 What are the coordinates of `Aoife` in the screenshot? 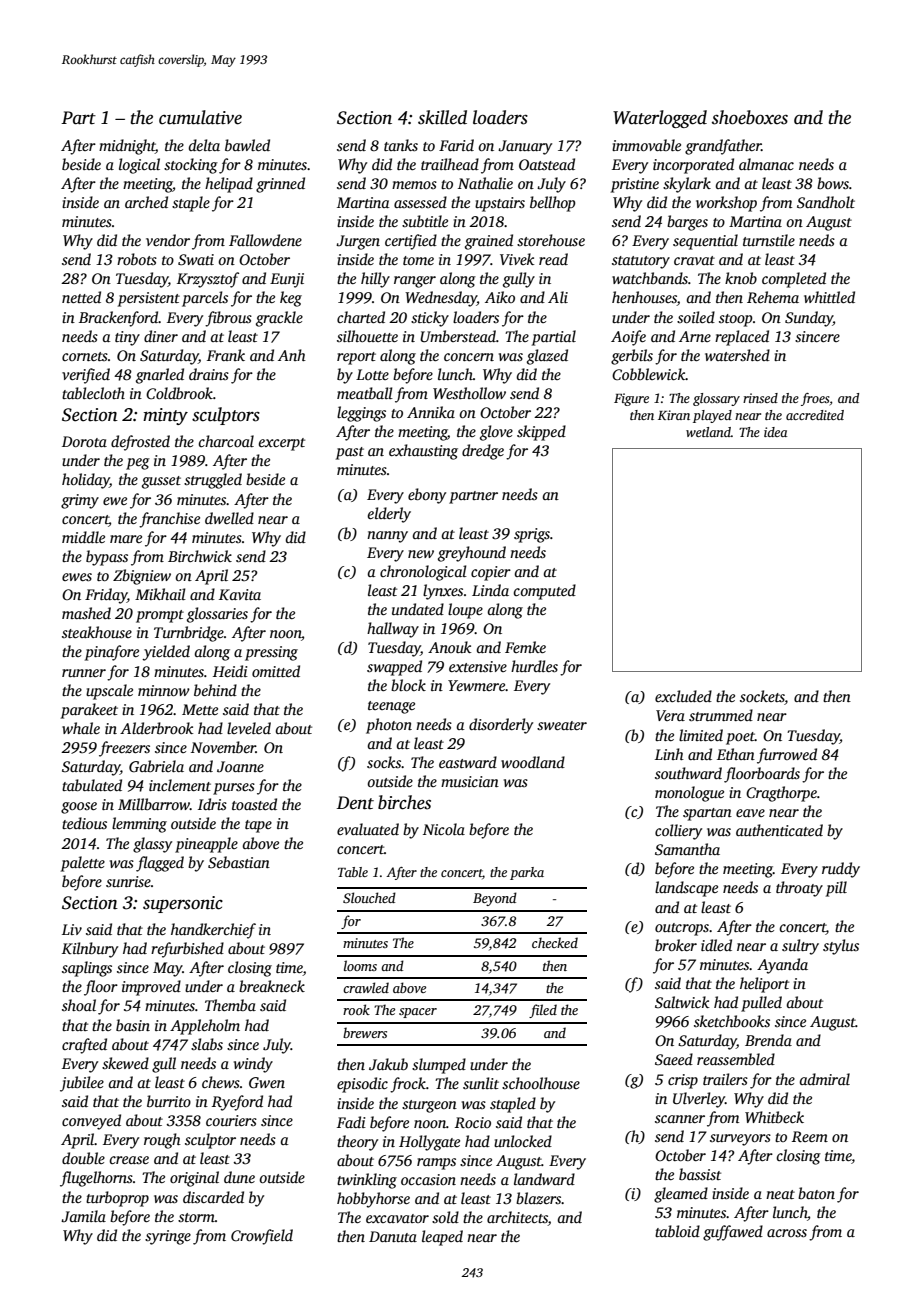 It's located at (628, 338).
